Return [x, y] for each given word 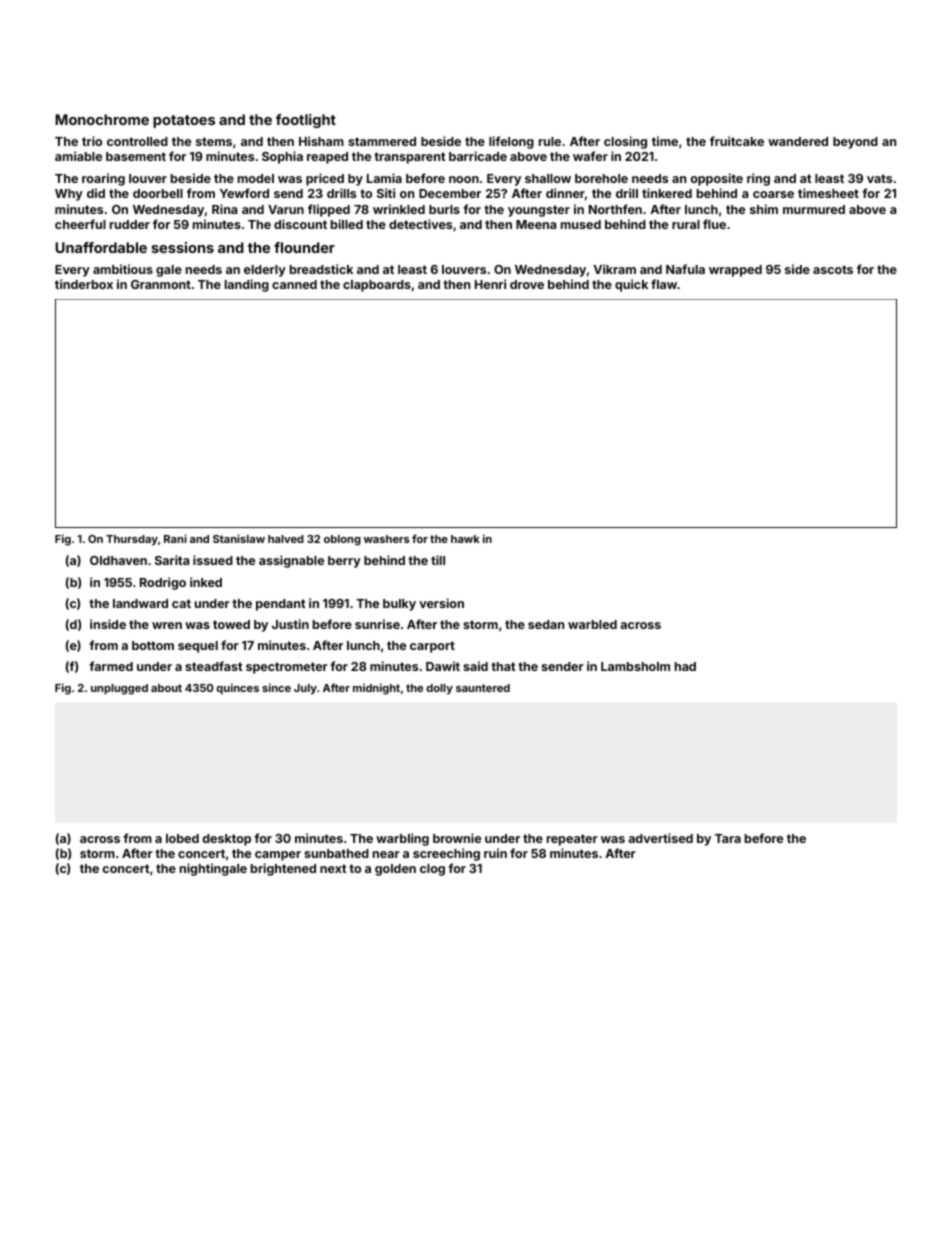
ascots [833, 269]
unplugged [119, 689]
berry [344, 562]
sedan [546, 624]
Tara [728, 838]
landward [140, 603]
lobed [182, 838]
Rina [224, 209]
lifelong [511, 142]
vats [879, 178]
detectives [420, 224]
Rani [175, 538]
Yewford [244, 193]
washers [386, 539]
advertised [660, 838]
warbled [592, 624]
